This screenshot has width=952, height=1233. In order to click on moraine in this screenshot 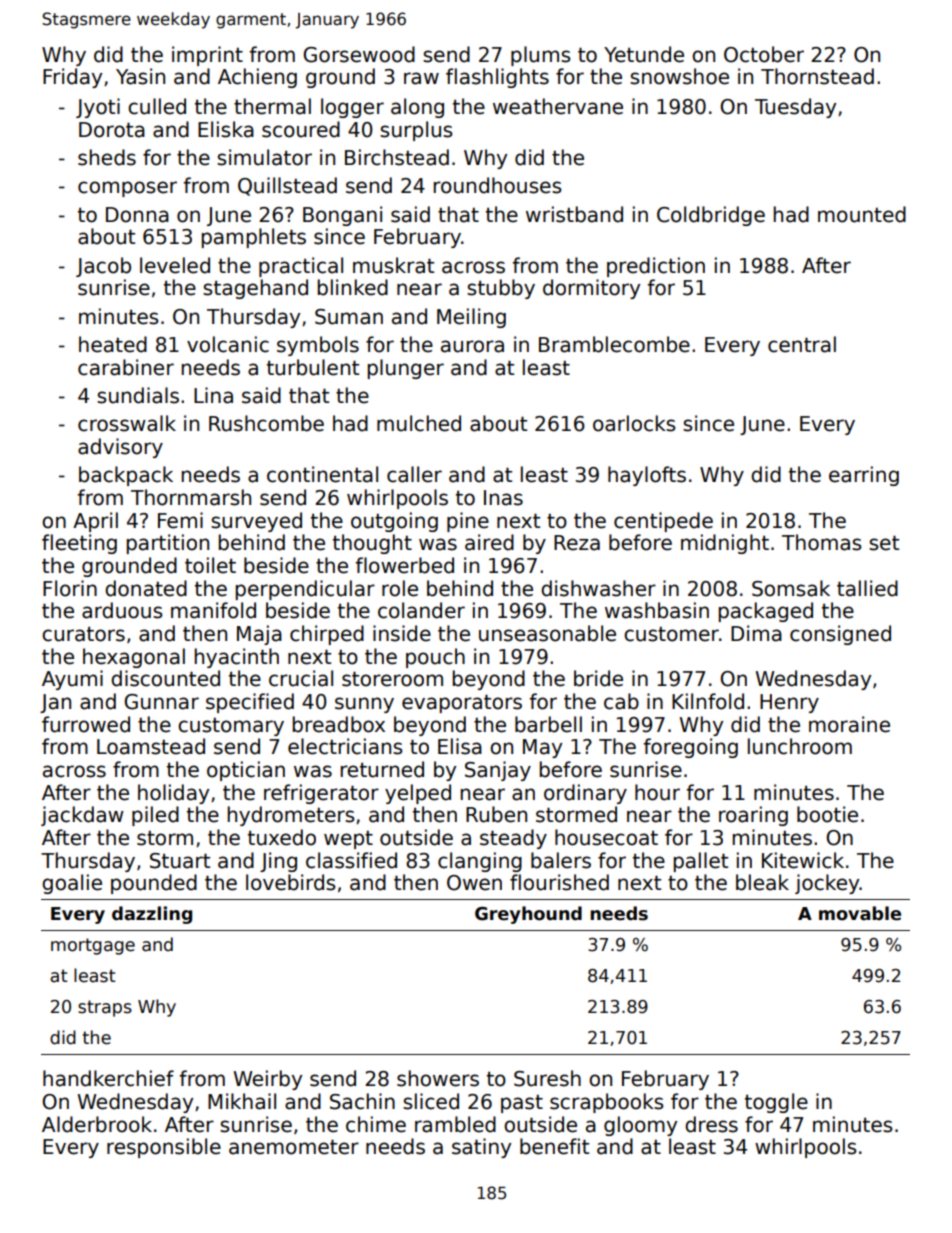, I will do `click(849, 724)`.
